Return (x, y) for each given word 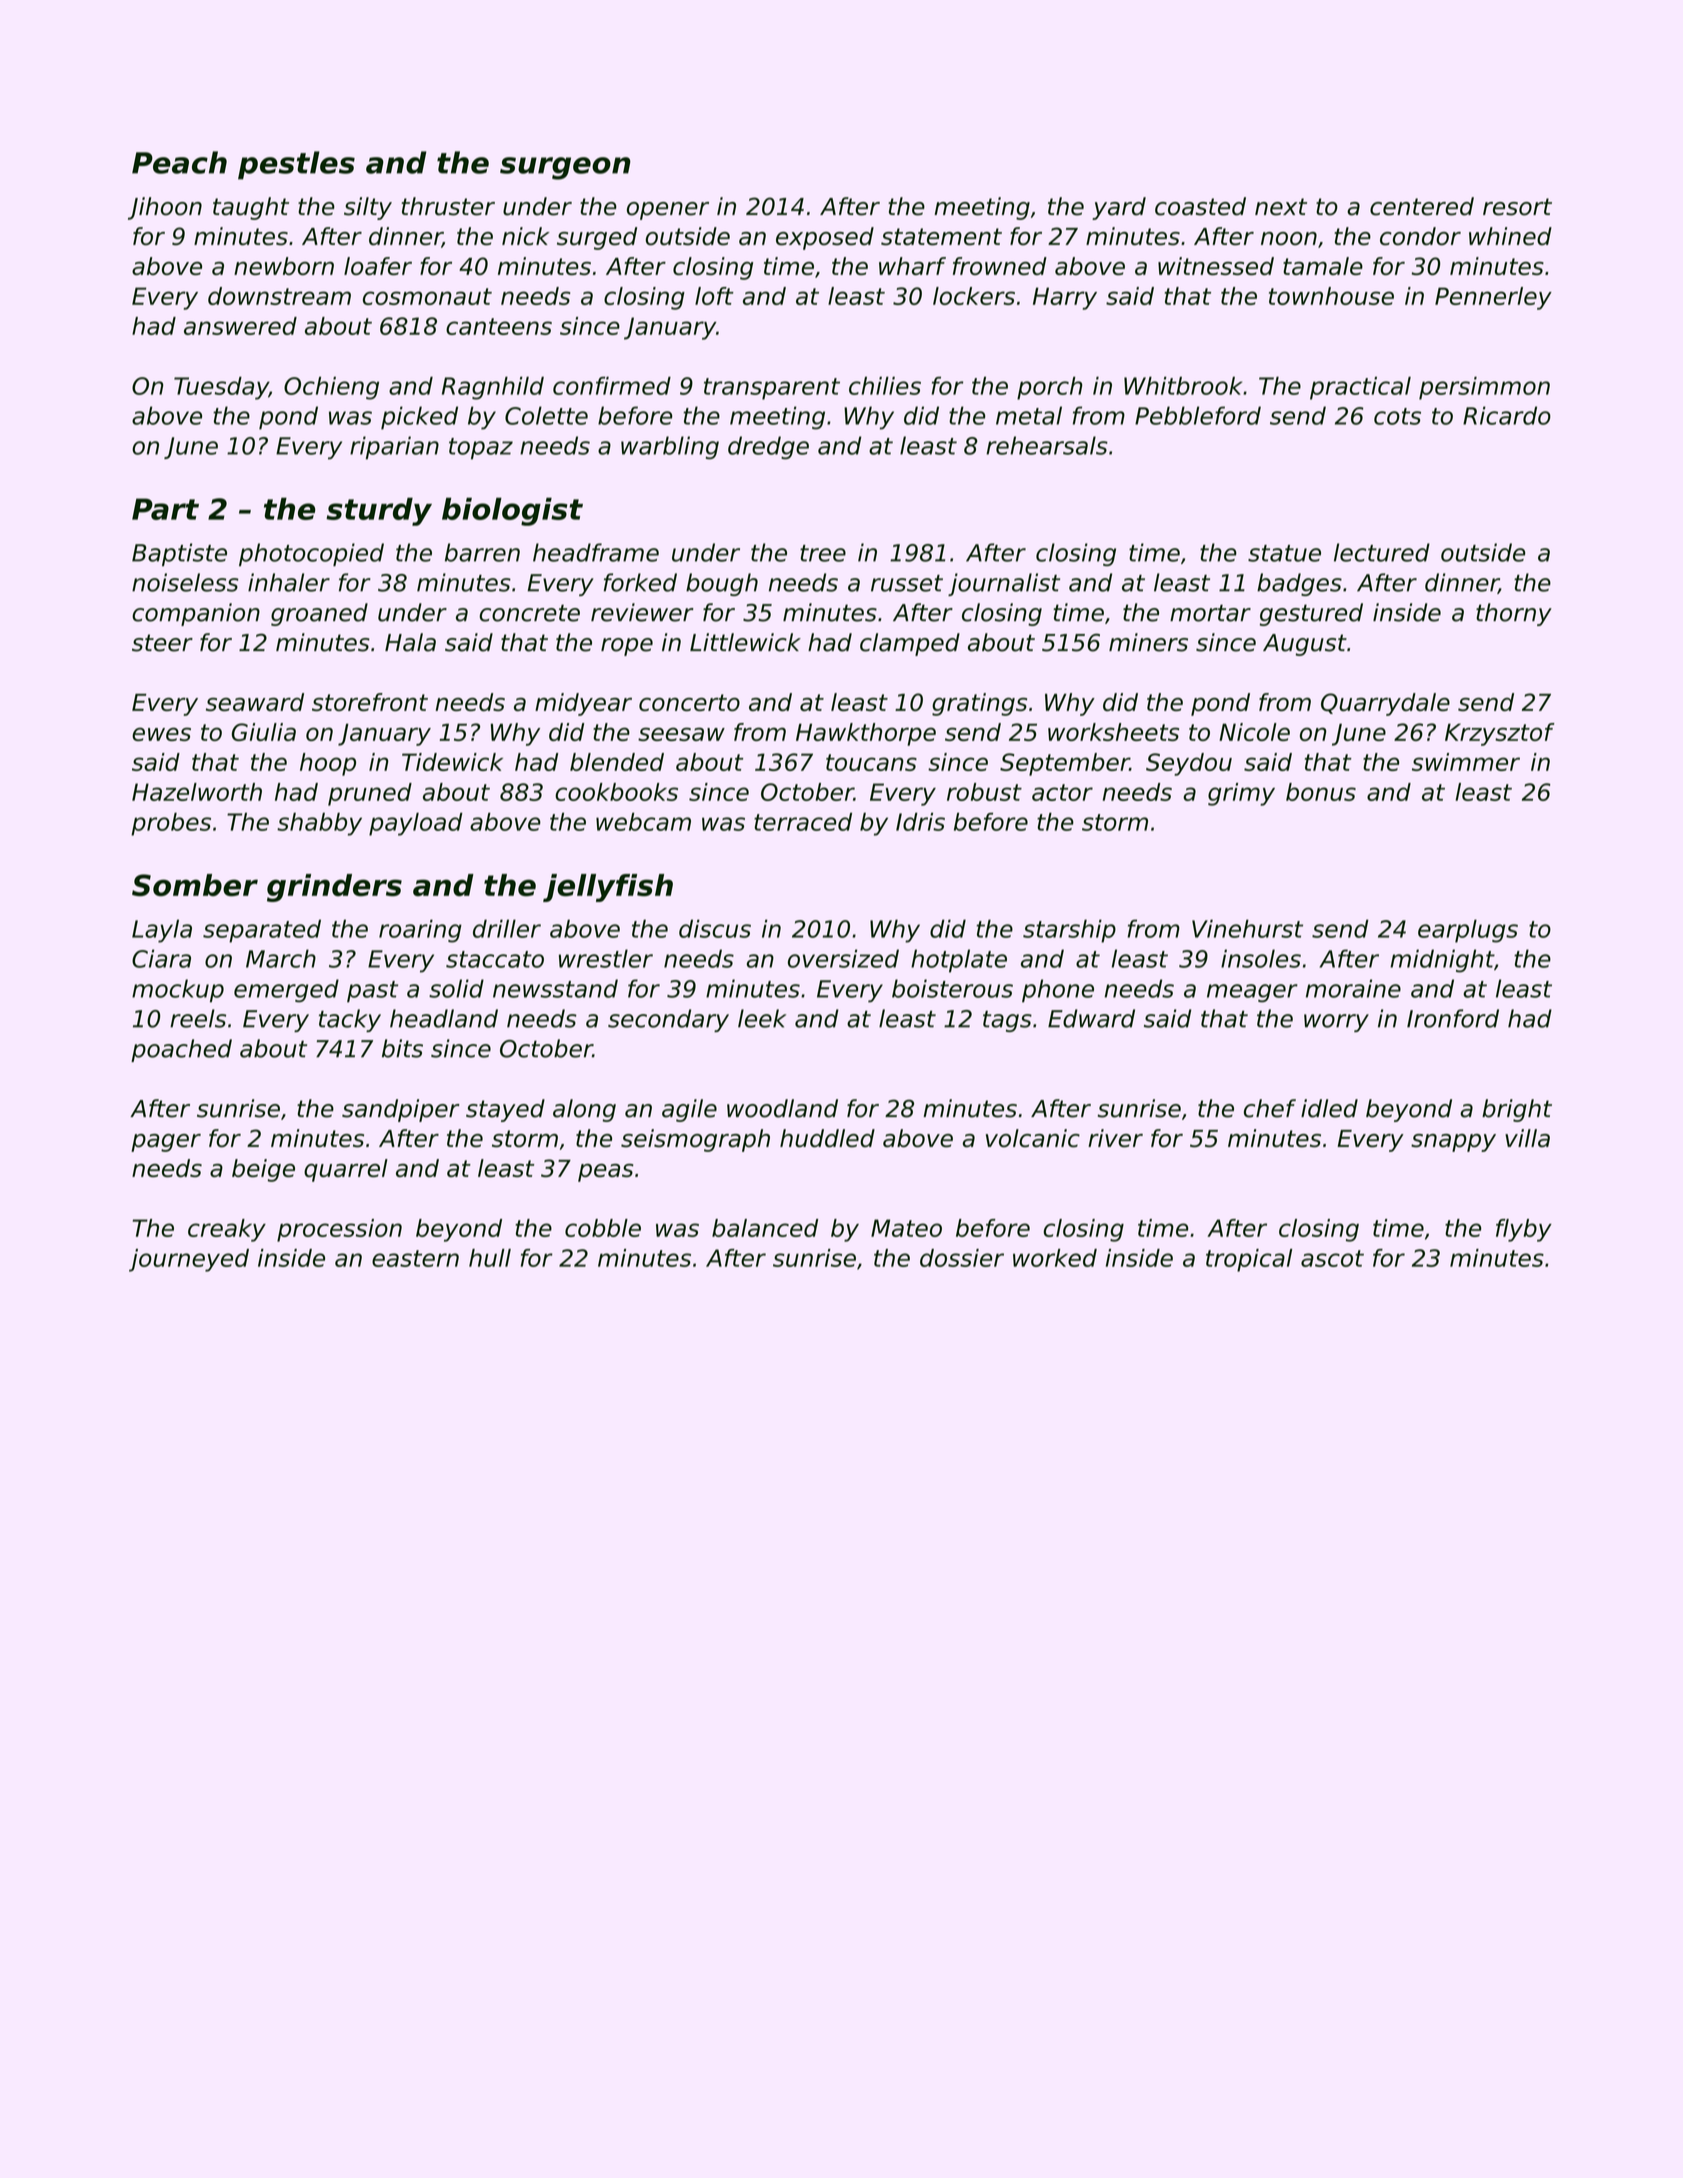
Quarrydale (1385, 704)
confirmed (612, 386)
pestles (296, 165)
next (1281, 207)
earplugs (1468, 931)
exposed (825, 238)
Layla (162, 931)
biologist (512, 511)
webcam (643, 822)
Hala (410, 642)
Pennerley (1493, 298)
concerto (689, 702)
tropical (1249, 1260)
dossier (962, 1258)
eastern (415, 1258)
